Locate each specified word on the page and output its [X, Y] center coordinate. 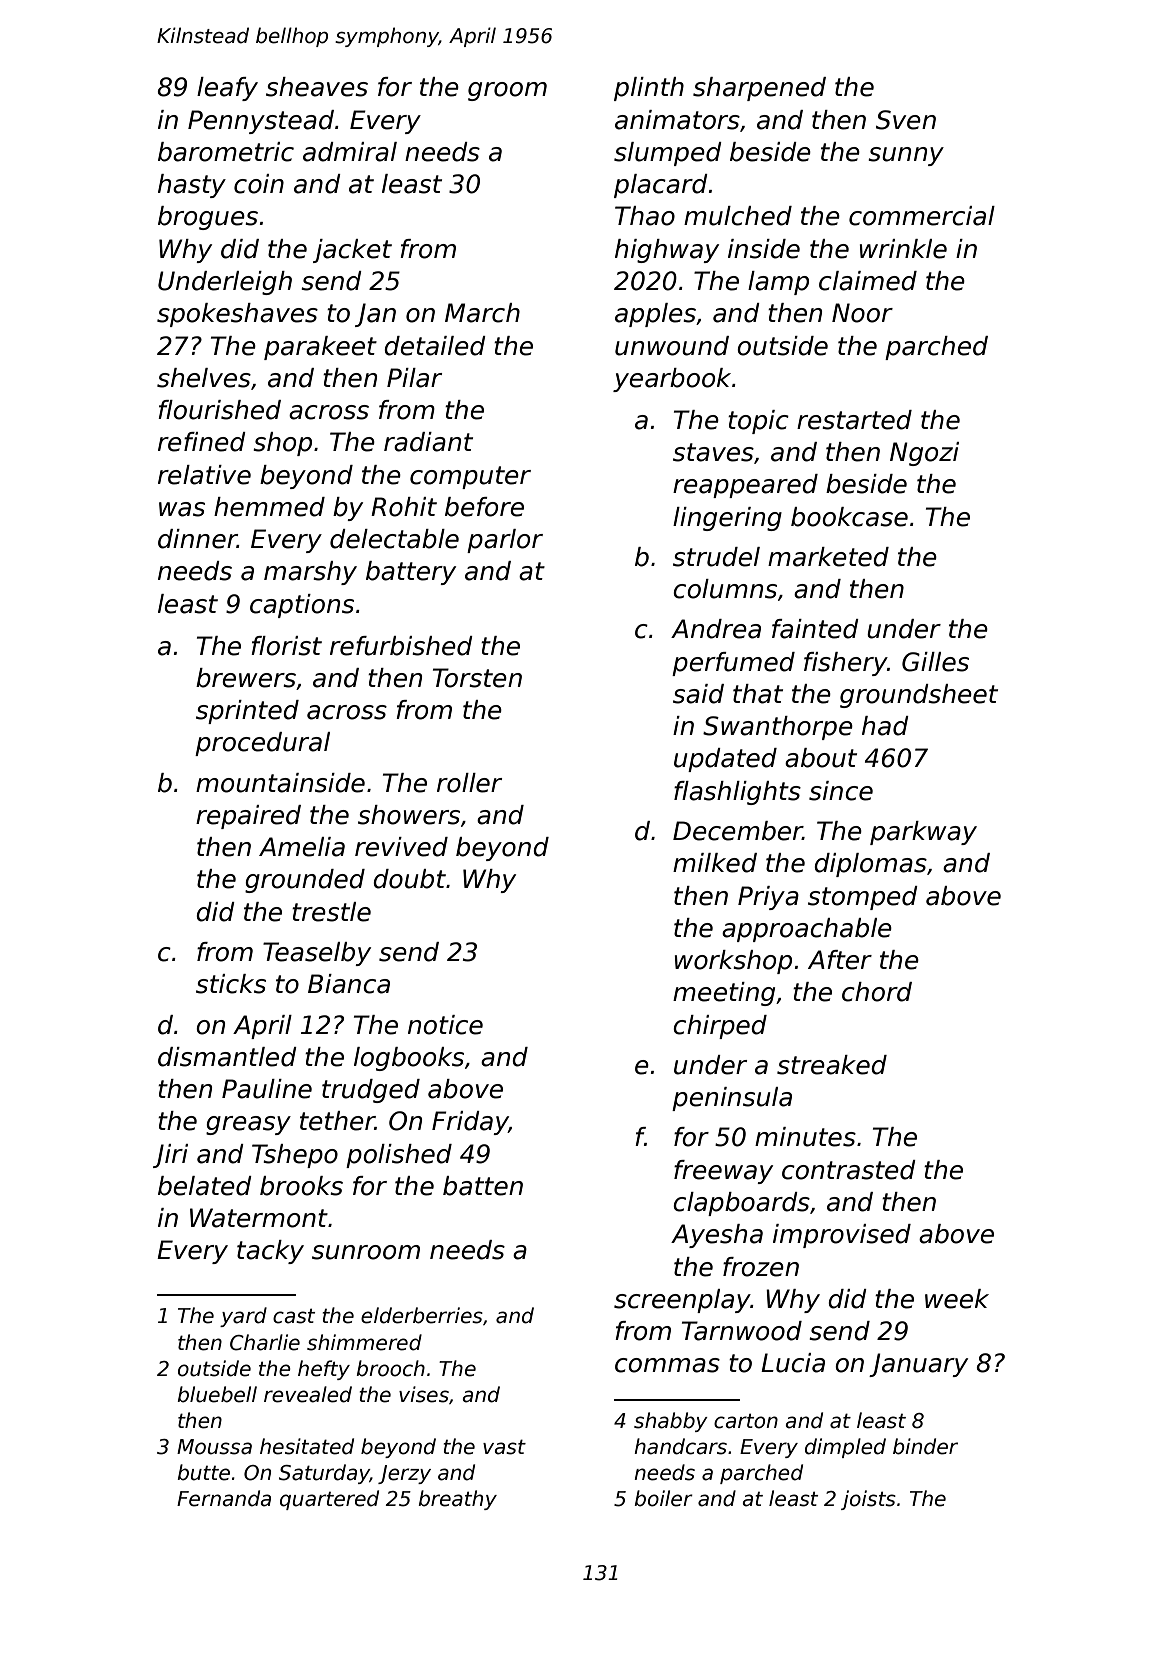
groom [507, 91]
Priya [768, 898]
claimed [868, 281]
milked [715, 863]
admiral [350, 152]
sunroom [366, 1252]
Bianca [349, 984]
